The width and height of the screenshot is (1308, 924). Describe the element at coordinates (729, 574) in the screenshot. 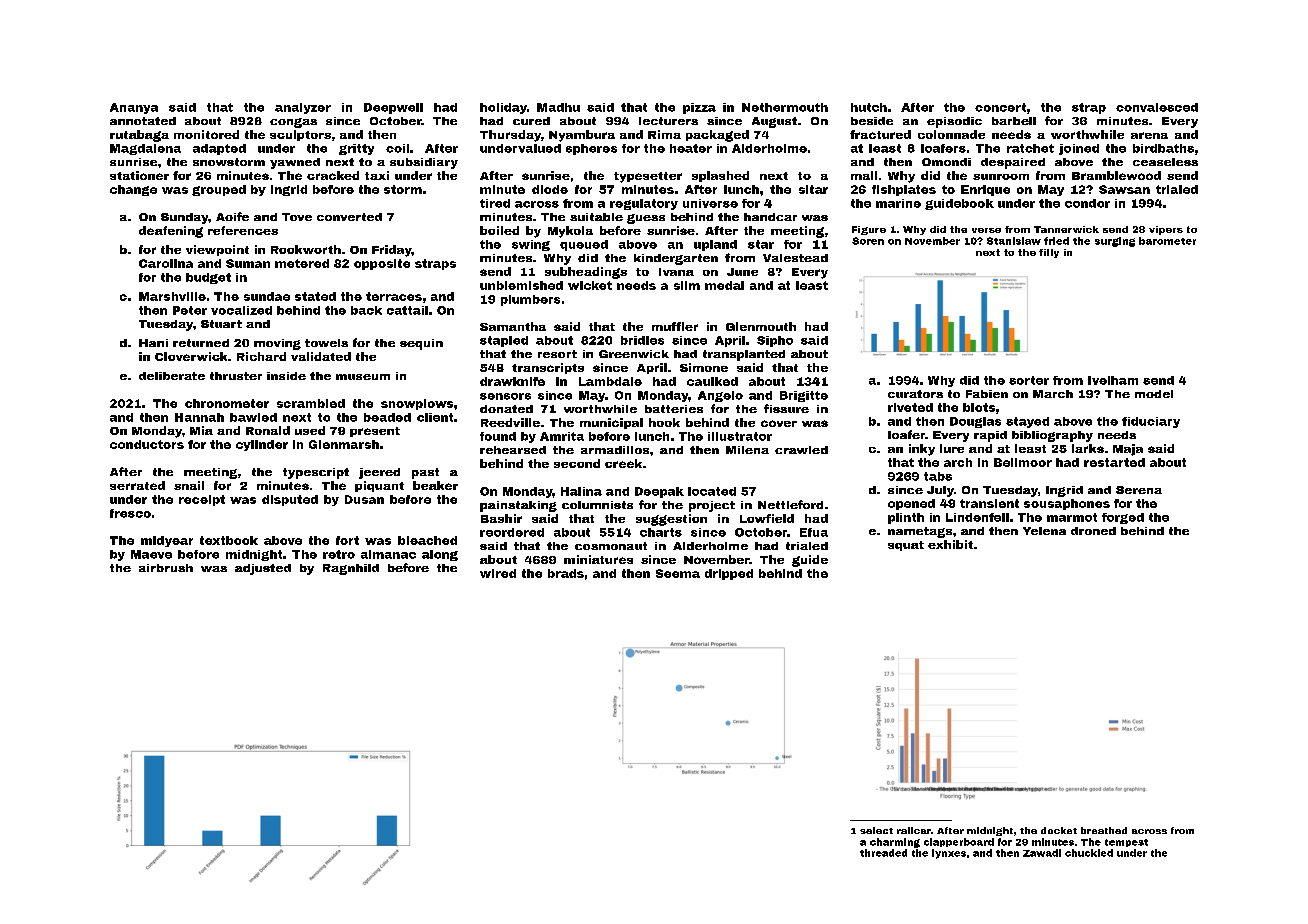

I see `dripped` at that location.
